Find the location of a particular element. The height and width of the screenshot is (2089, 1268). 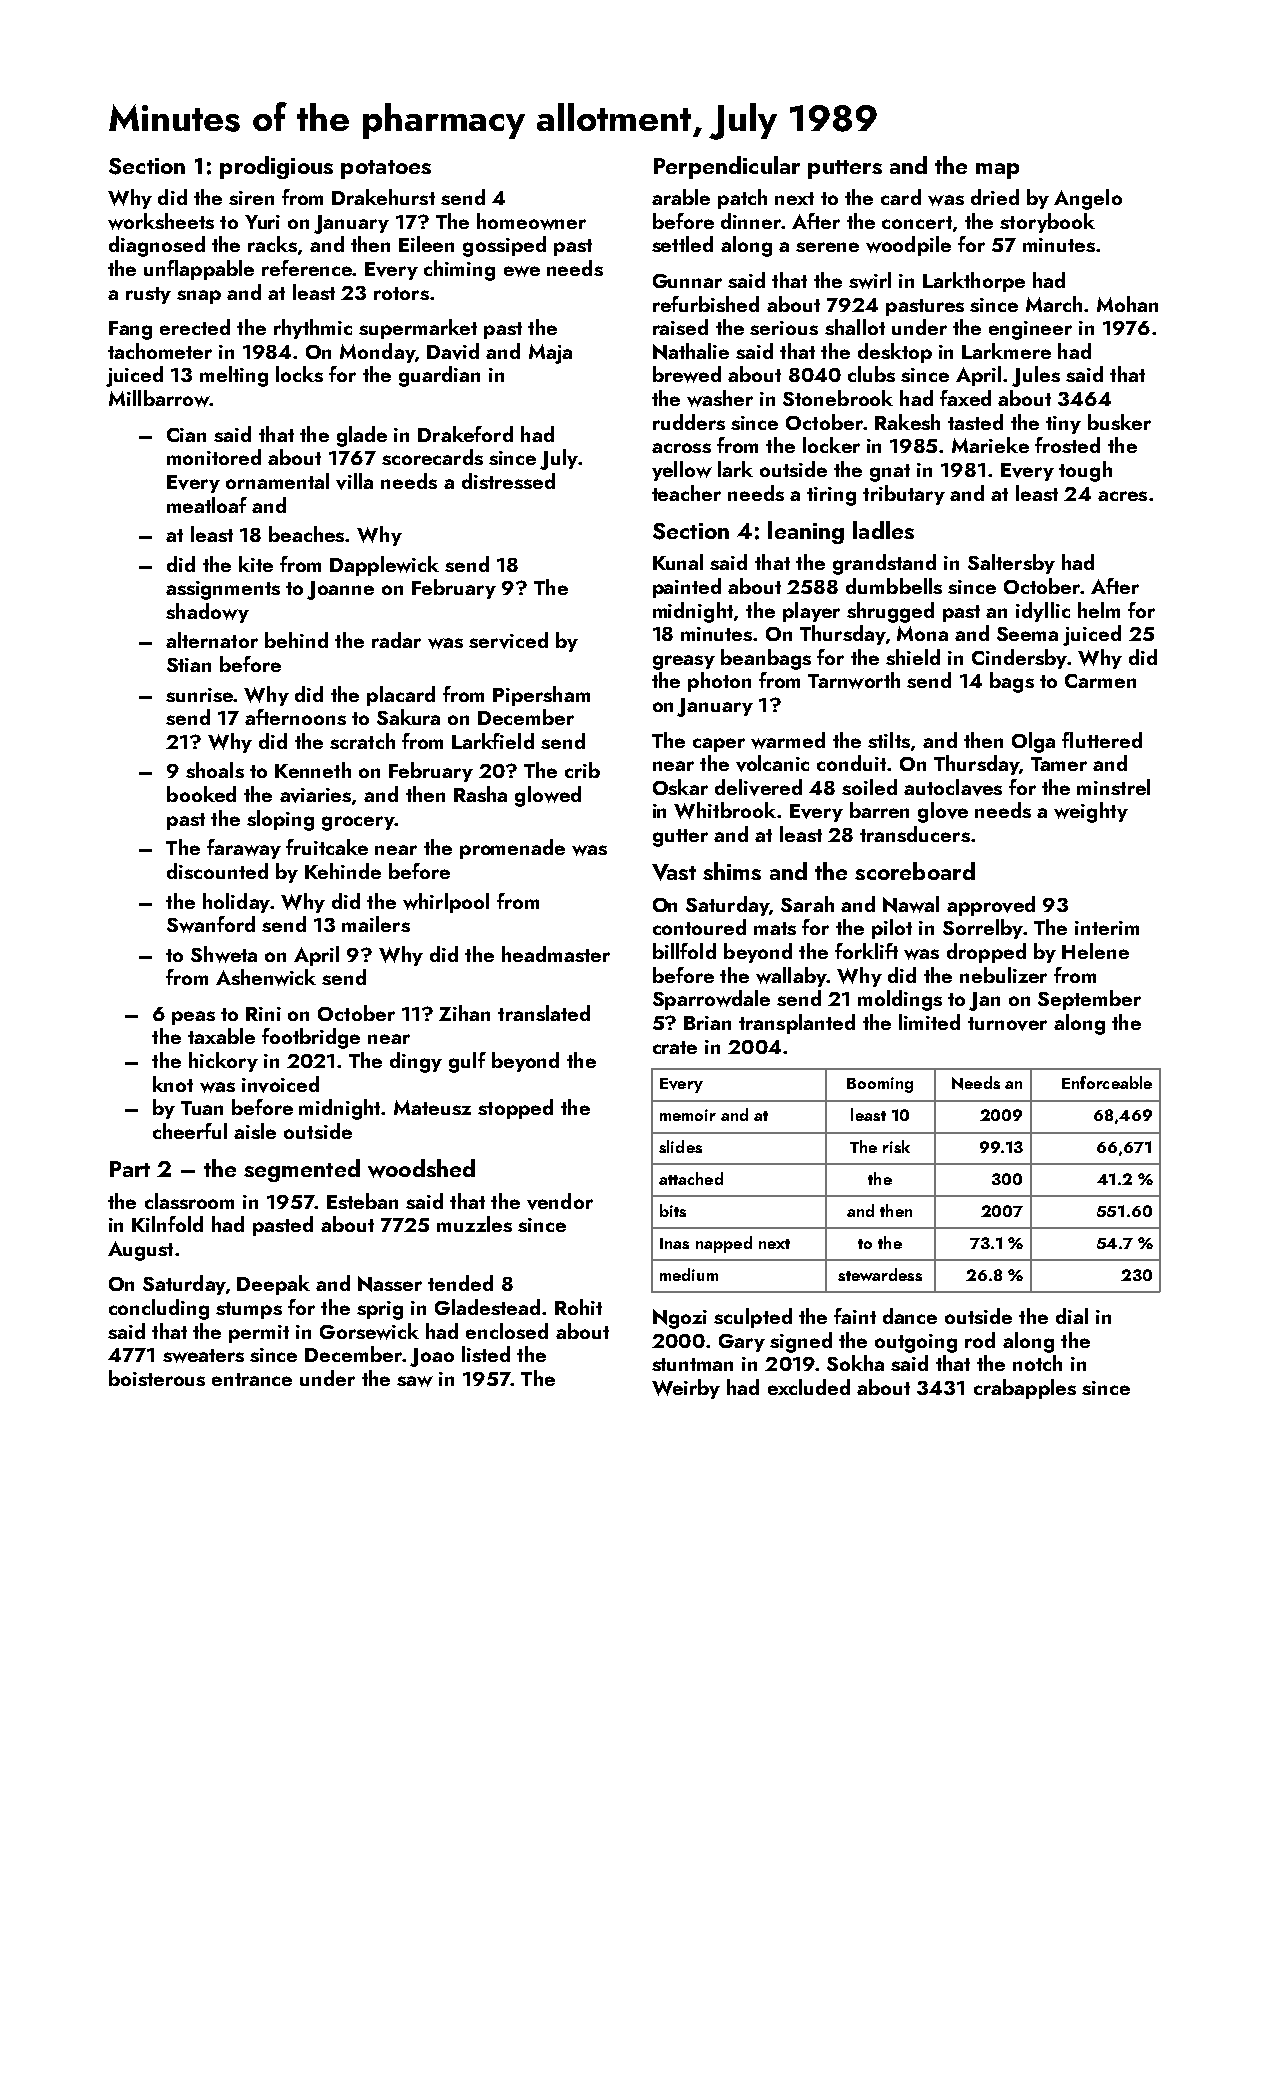

notch is located at coordinates (1037, 1363).
